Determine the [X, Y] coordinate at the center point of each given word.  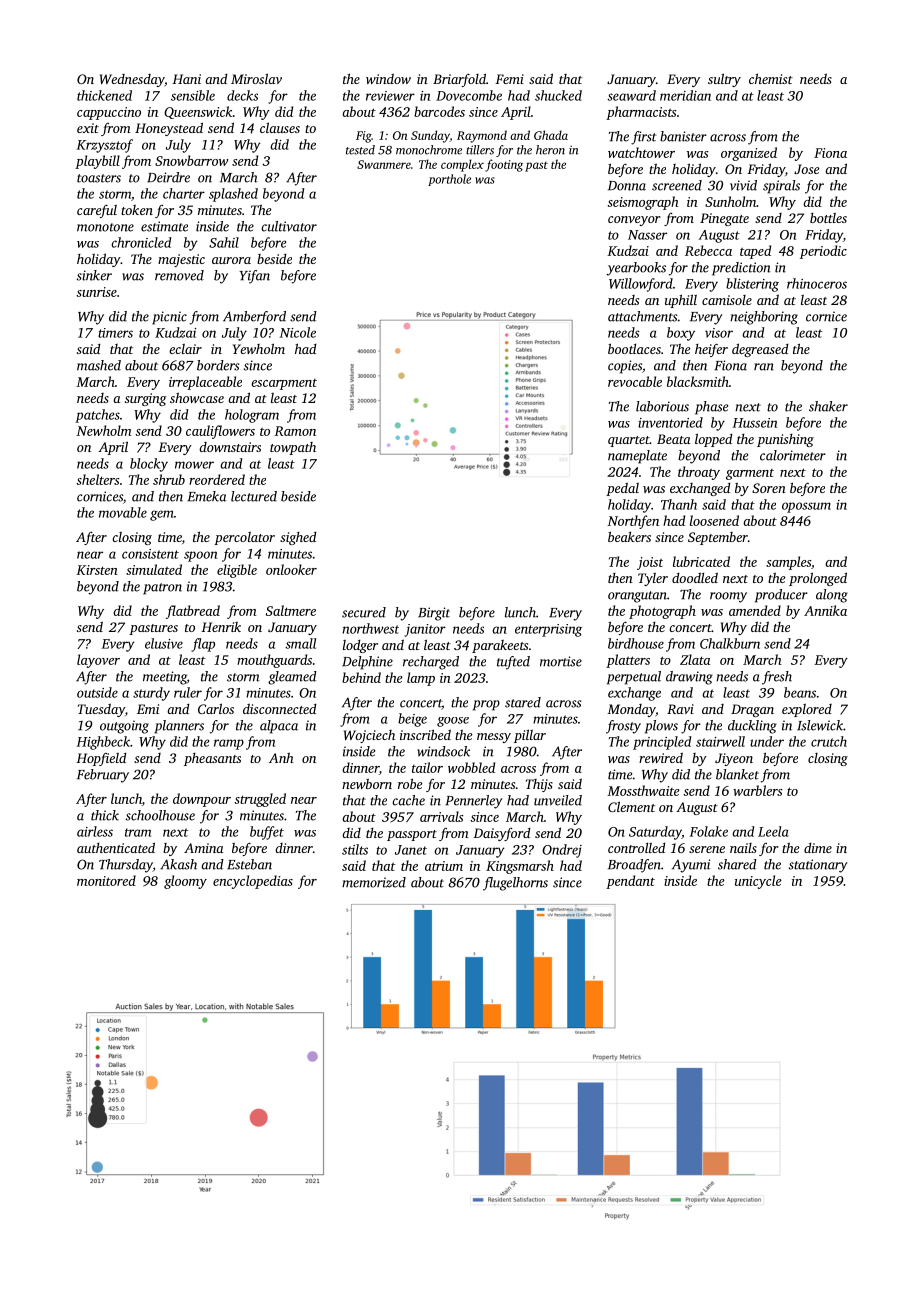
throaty [699, 473]
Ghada [551, 135]
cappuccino [109, 113]
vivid [743, 185]
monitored [106, 880]
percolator [244, 538]
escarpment [284, 384]
